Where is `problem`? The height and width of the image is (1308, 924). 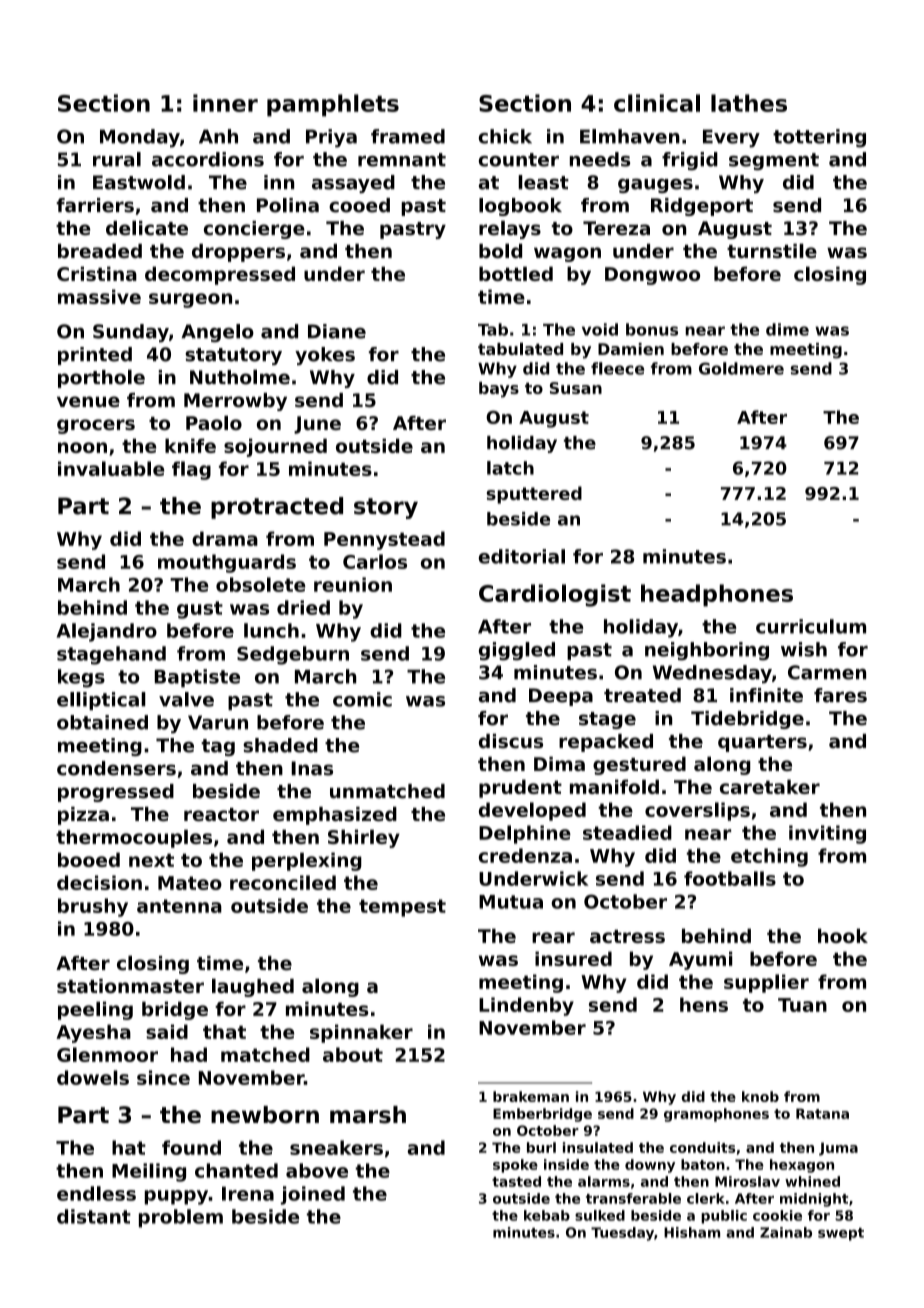
problem is located at coordinates (181, 1218).
